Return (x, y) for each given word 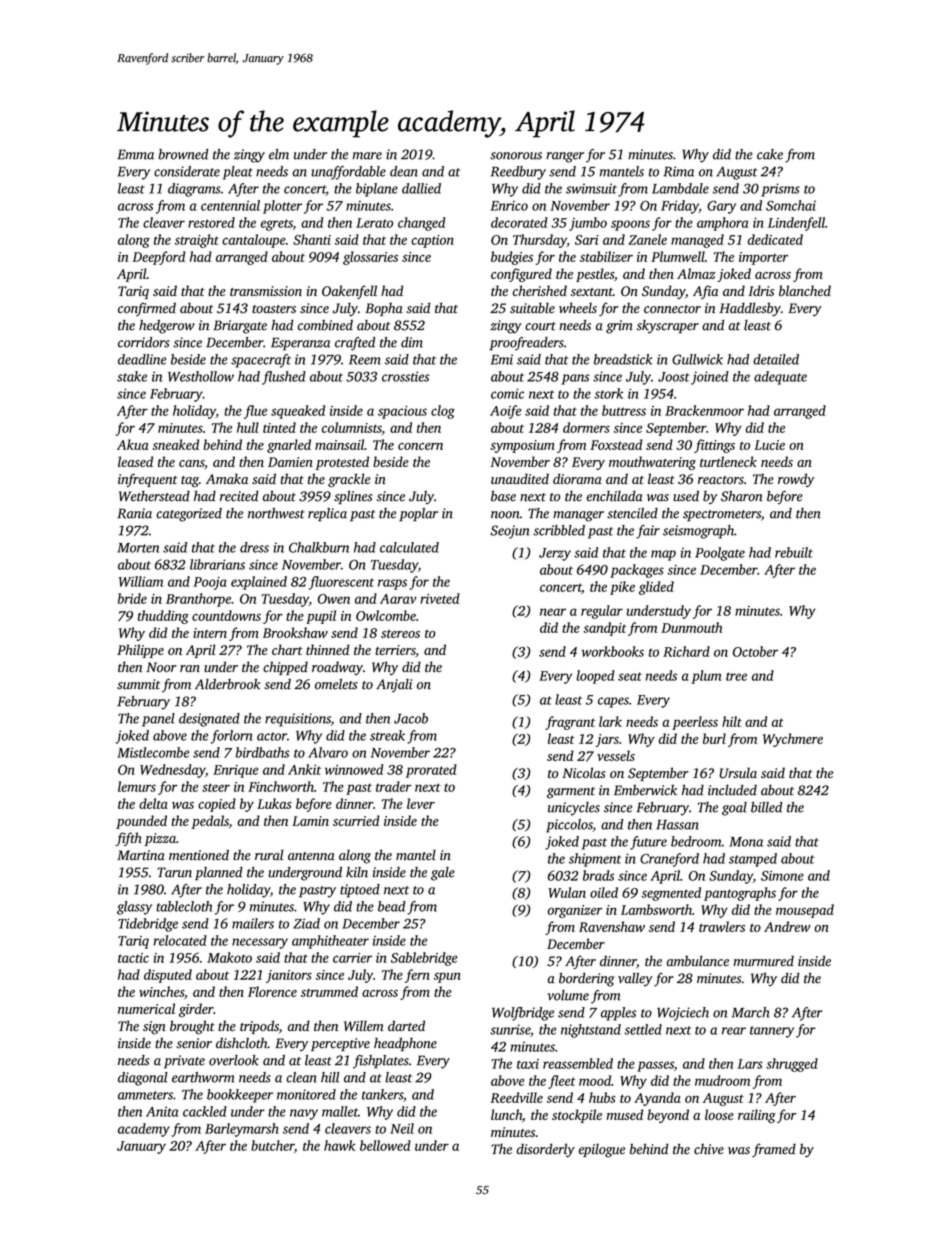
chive (709, 1149)
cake (770, 154)
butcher (272, 1145)
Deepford (158, 258)
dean (404, 171)
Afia (705, 292)
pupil (321, 617)
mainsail (339, 444)
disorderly (546, 1150)
